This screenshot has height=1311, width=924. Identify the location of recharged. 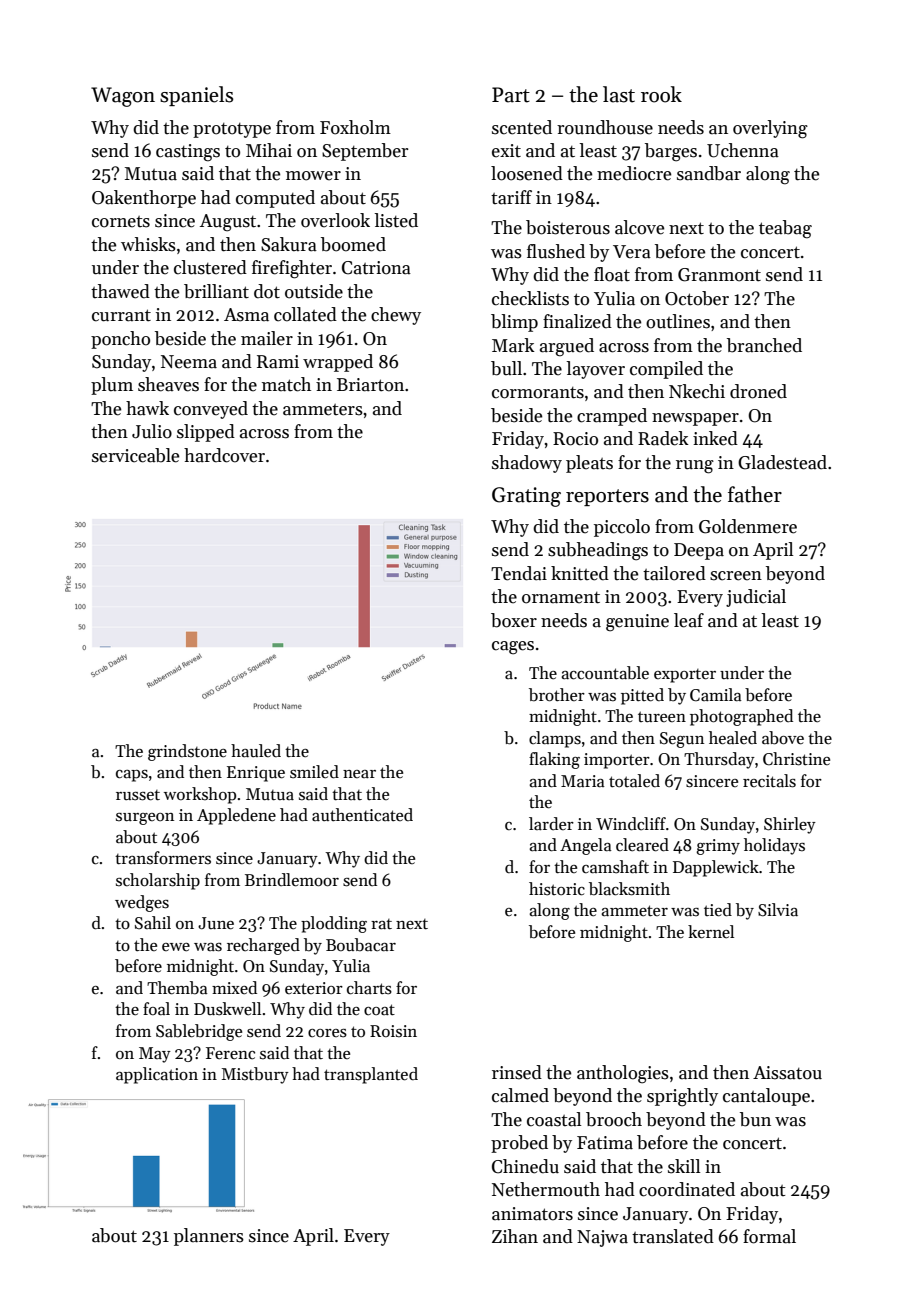
(263, 946).
